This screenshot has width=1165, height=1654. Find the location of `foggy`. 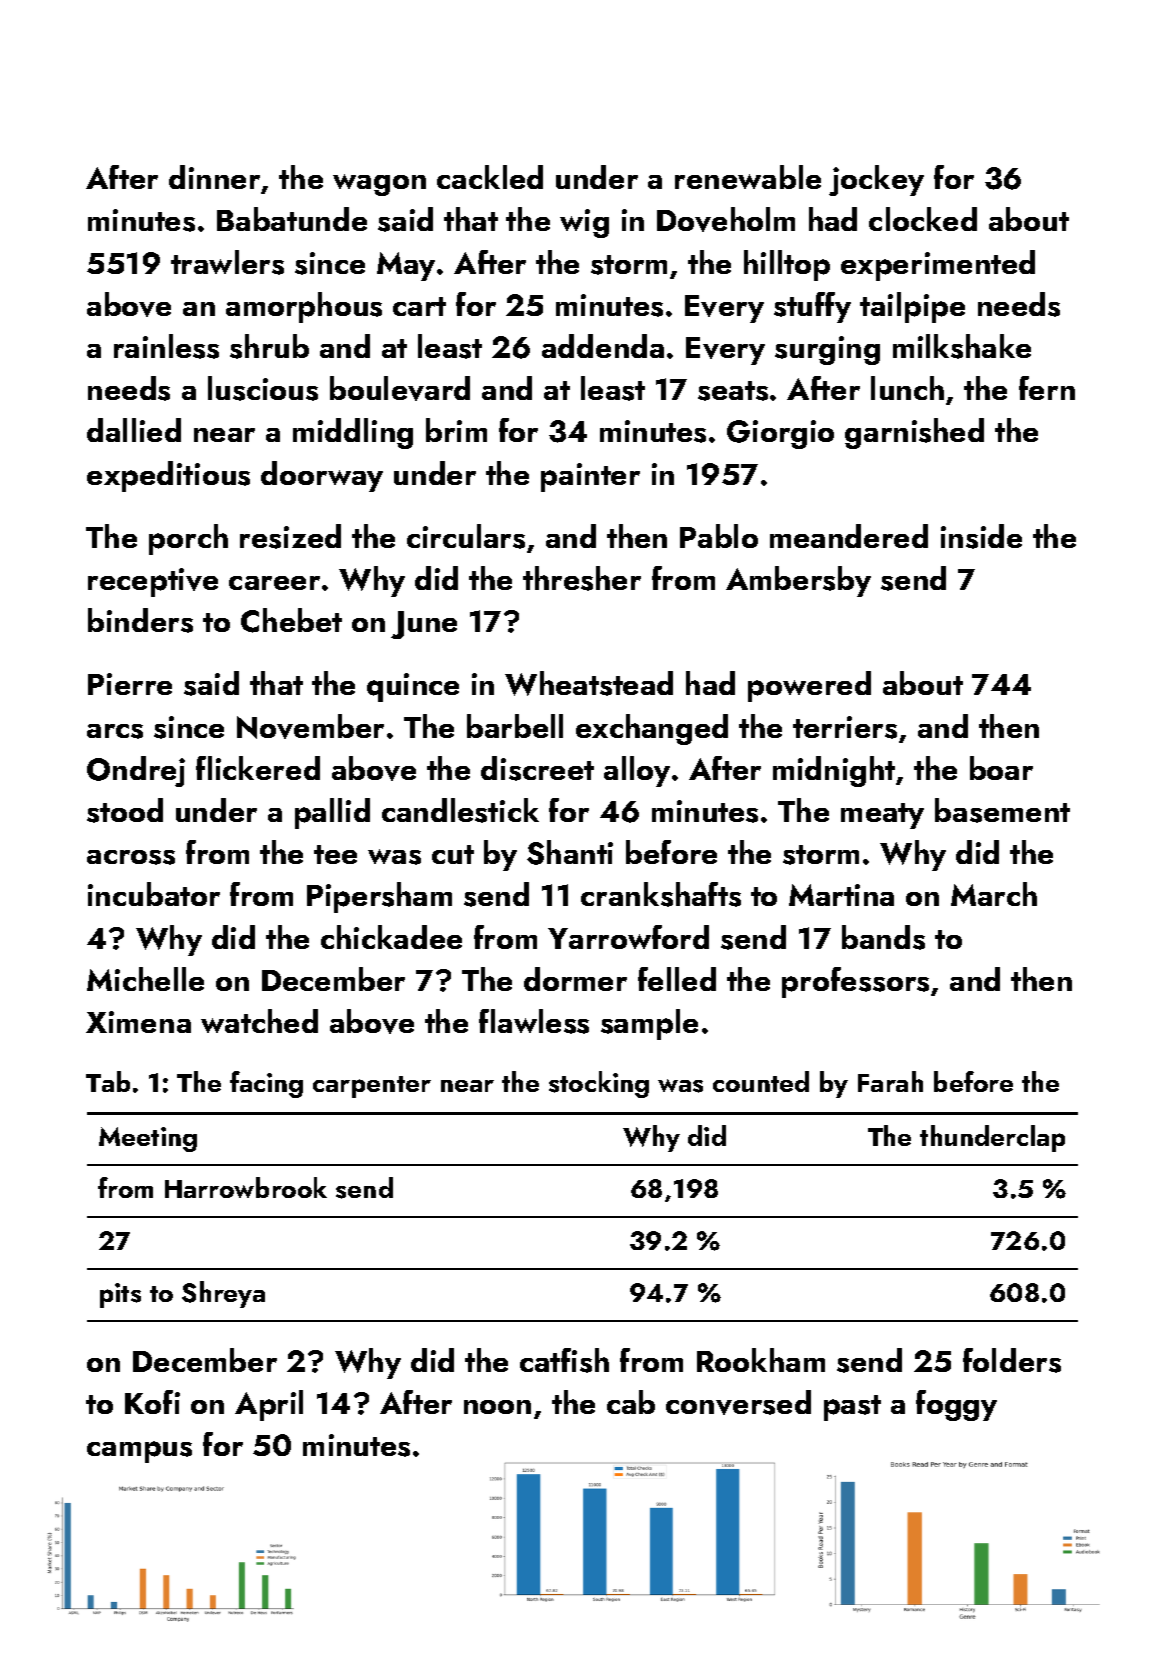

foggy is located at coordinates (956, 1405).
